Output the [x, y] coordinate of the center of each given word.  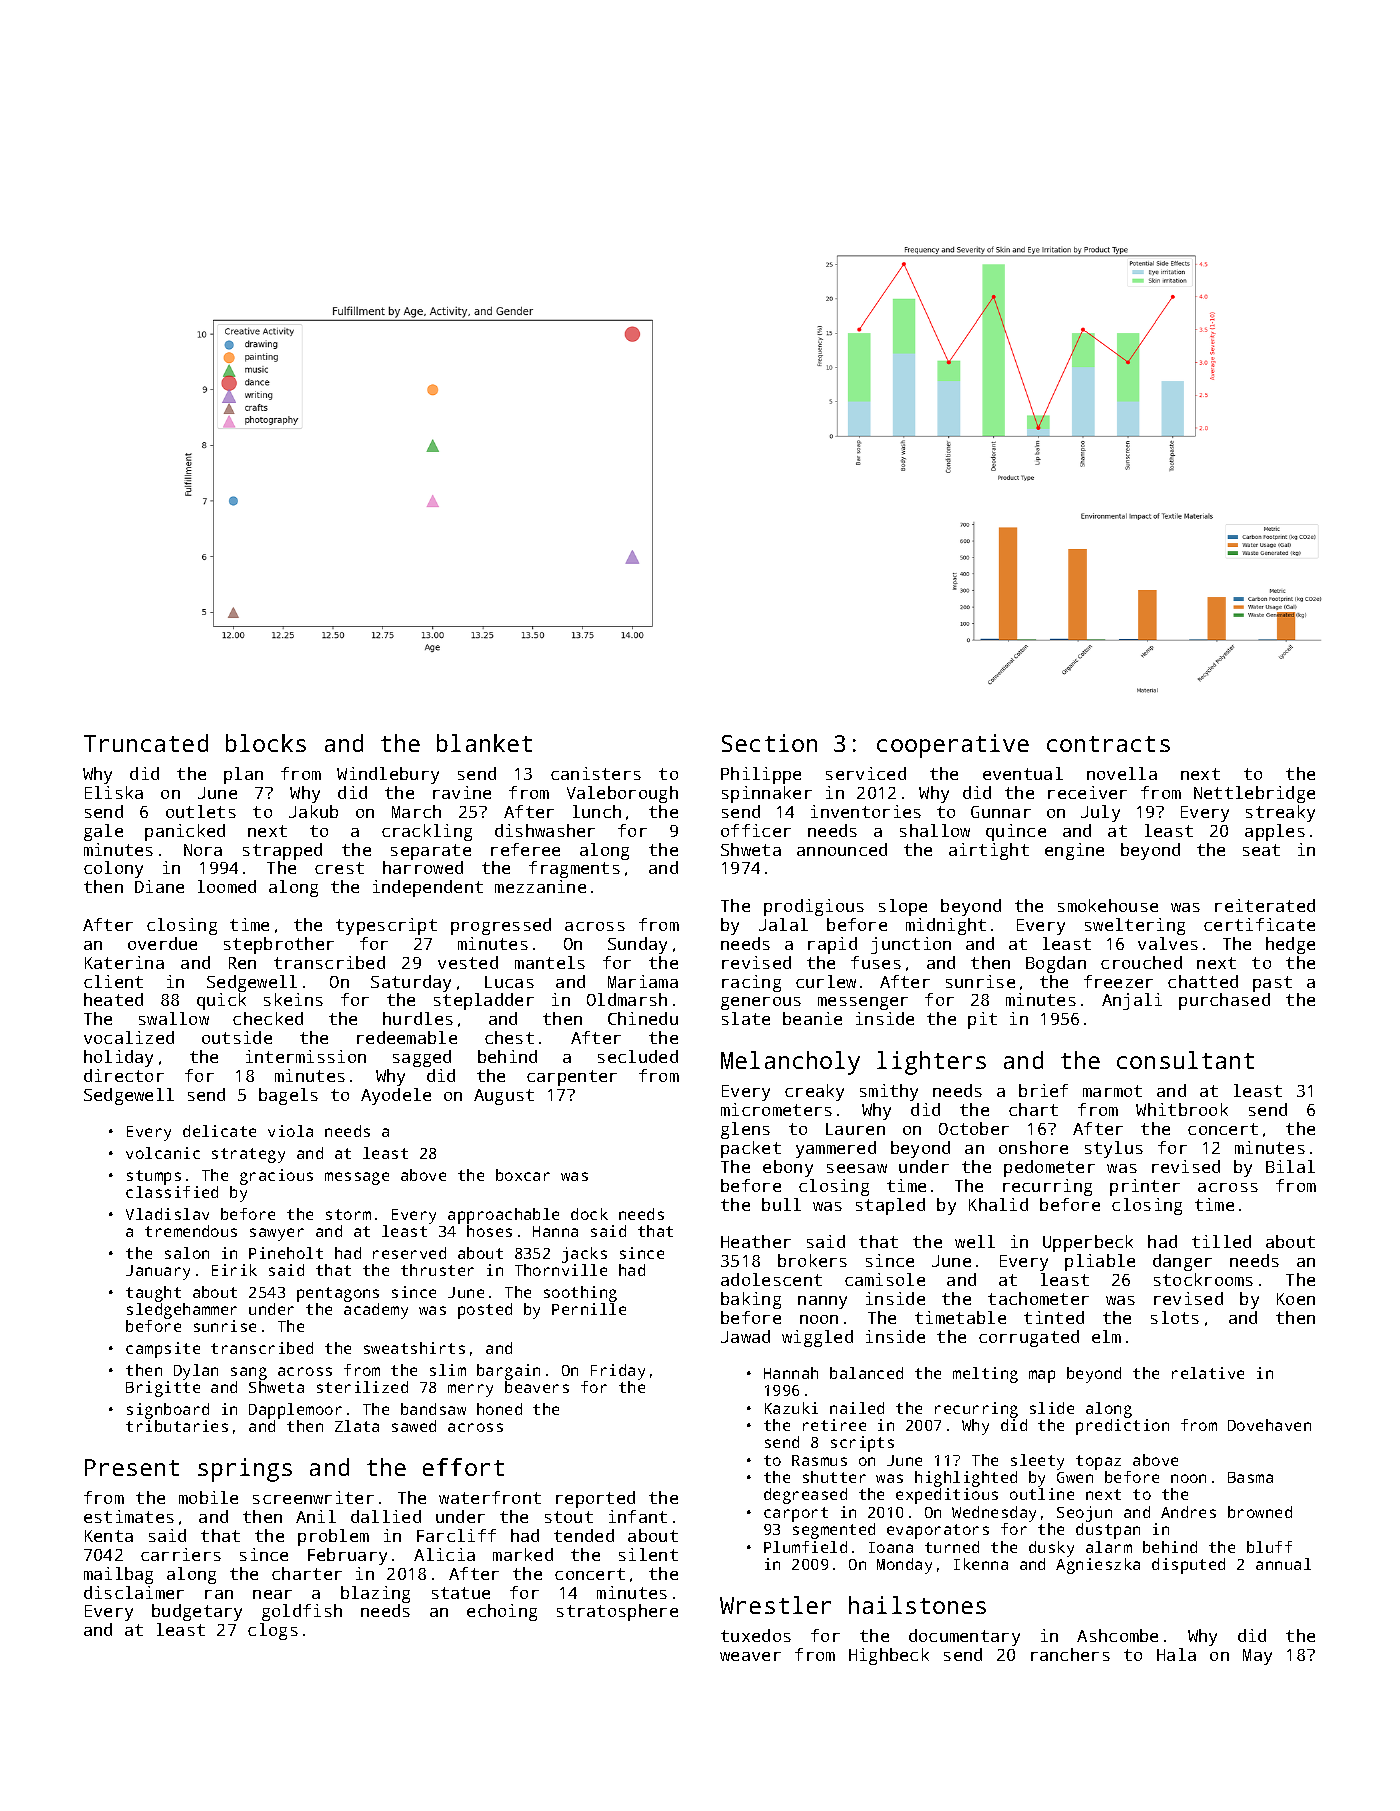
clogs [273, 1631]
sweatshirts [414, 1348]
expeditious [947, 1496]
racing [751, 983]
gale [103, 832]
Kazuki [791, 1408]
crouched [1141, 962]
